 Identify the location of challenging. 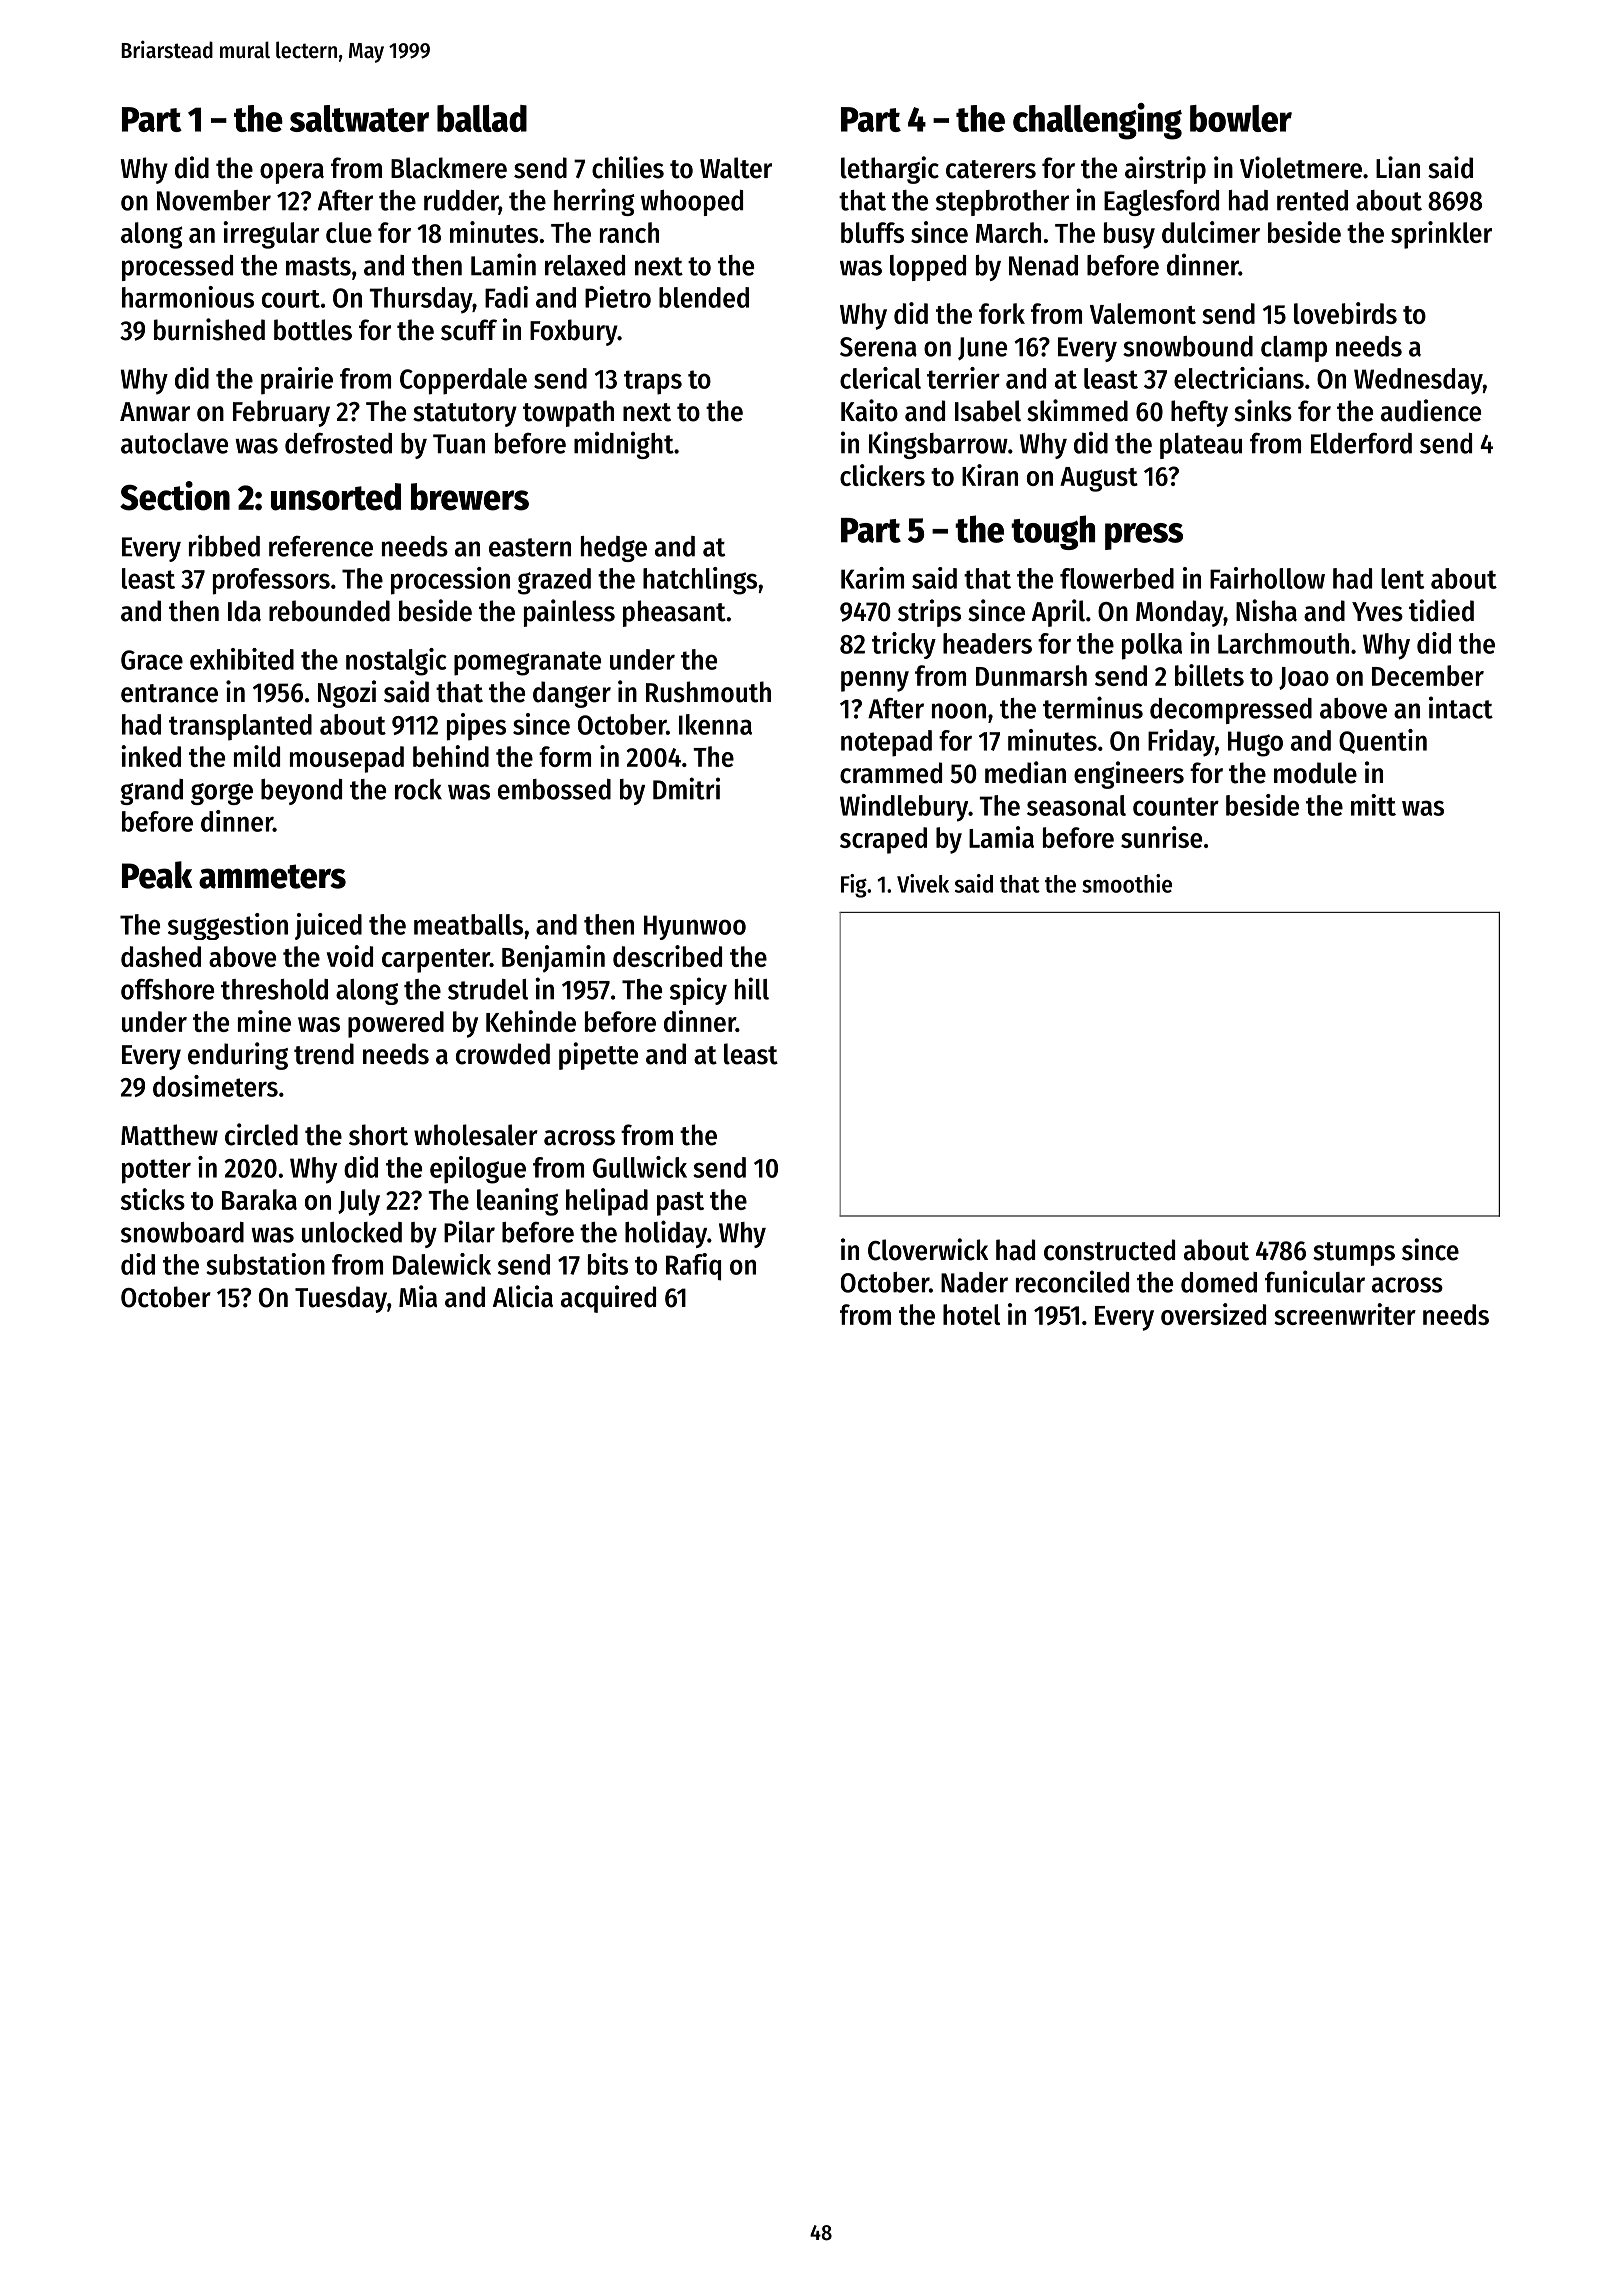
(1097, 121).
